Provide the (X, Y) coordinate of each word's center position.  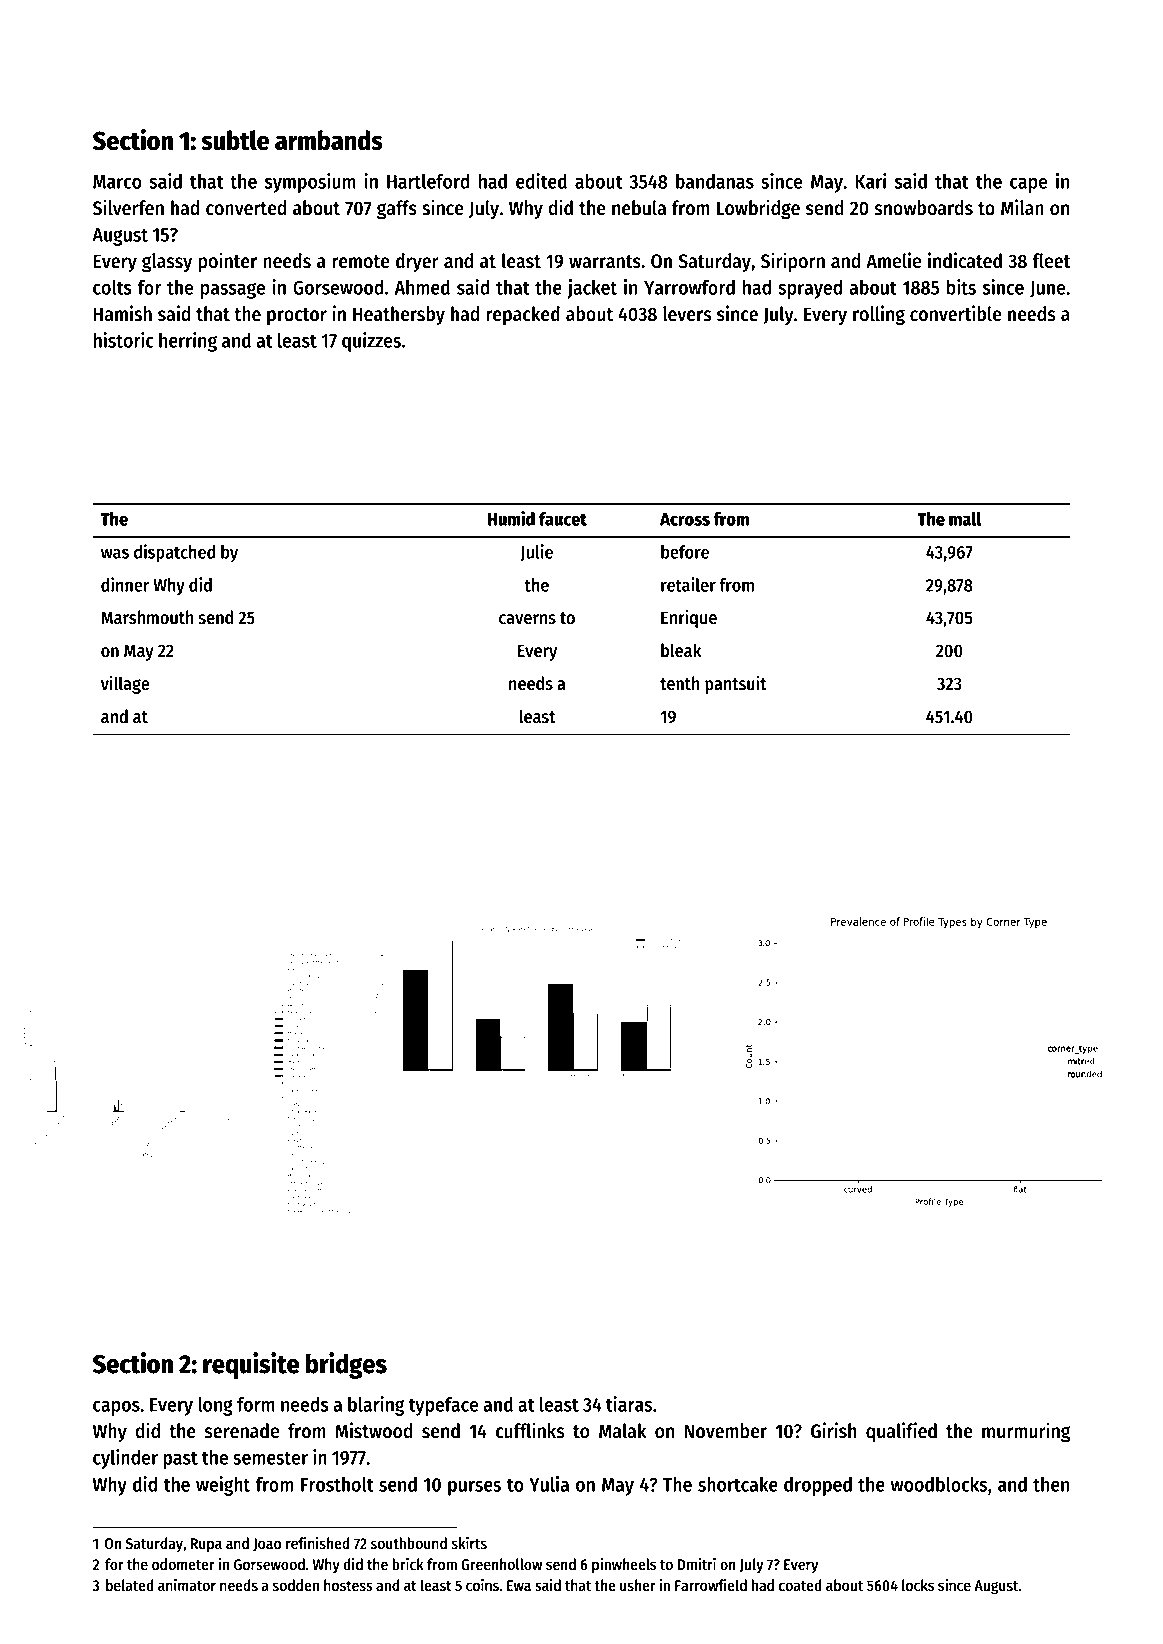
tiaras (629, 1404)
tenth (679, 683)
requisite (251, 1365)
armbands (329, 140)
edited (541, 181)
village (125, 684)
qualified (901, 1432)
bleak (681, 650)
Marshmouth (147, 617)
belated (130, 1585)
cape (1029, 185)
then (1051, 1484)
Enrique (689, 618)
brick (408, 1564)
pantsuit (735, 684)
